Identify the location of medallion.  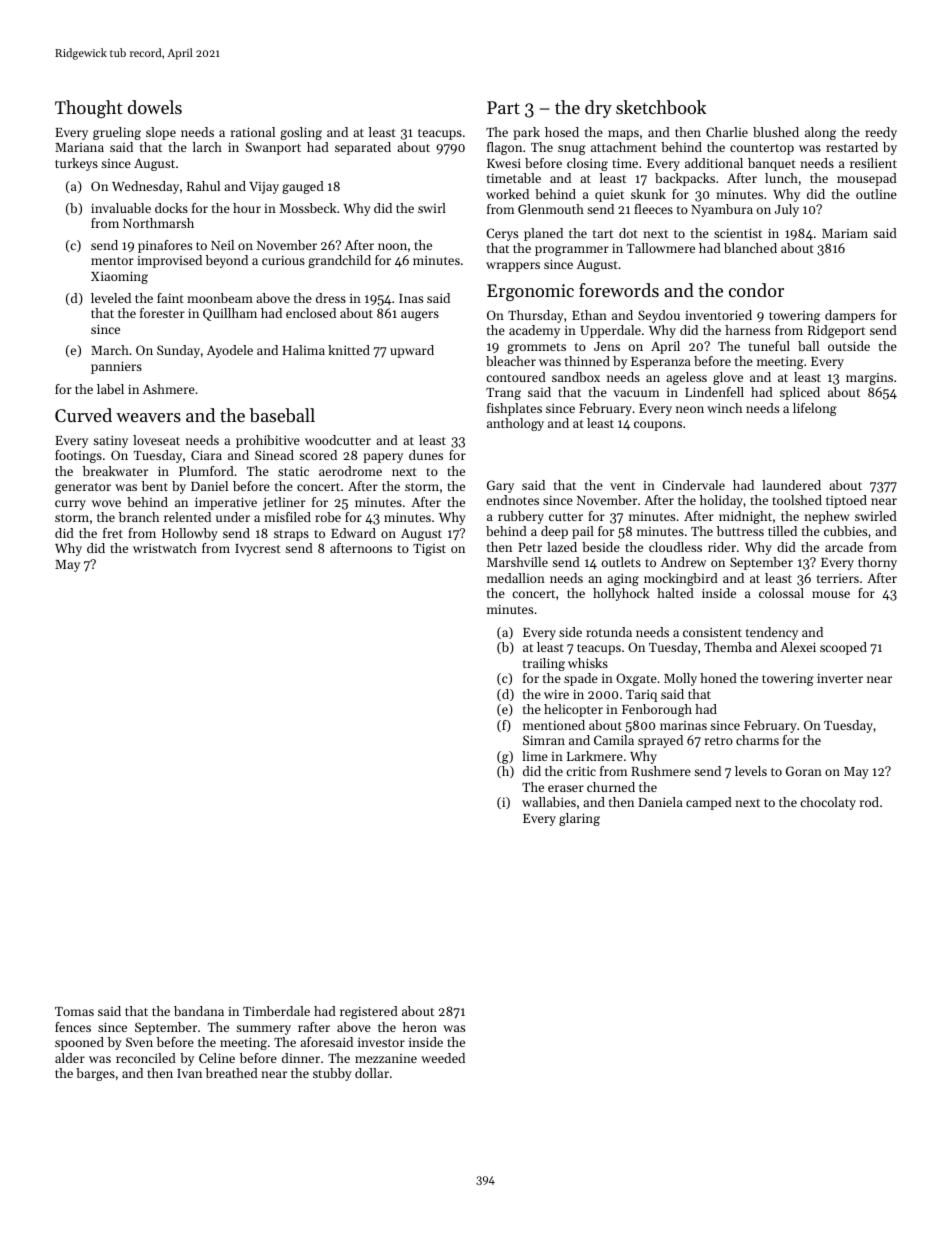
(516, 578).
